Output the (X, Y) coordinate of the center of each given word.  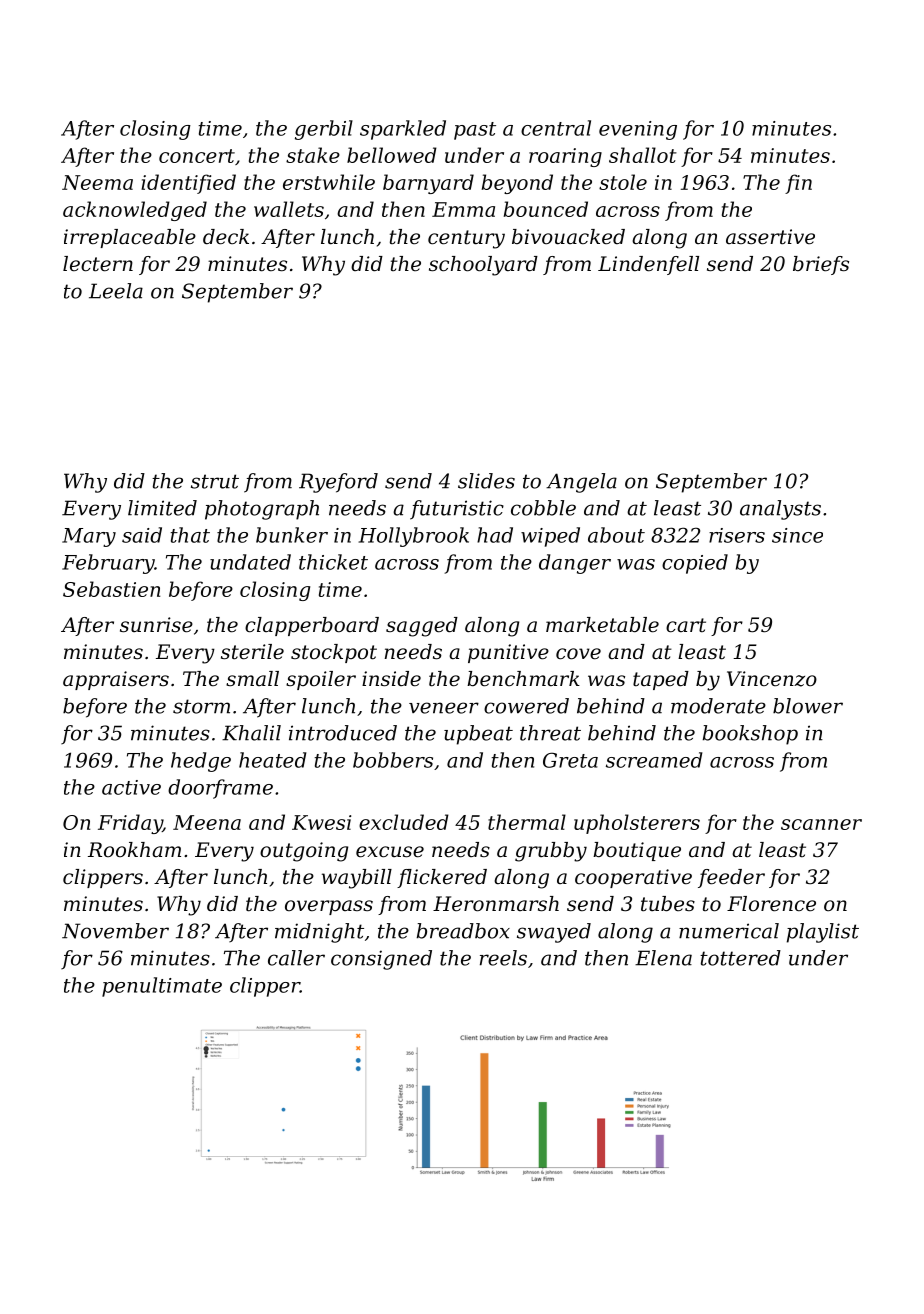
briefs (821, 265)
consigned (381, 960)
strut (215, 481)
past (475, 131)
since (797, 535)
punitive (508, 653)
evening (638, 130)
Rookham (134, 849)
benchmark (523, 679)
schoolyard (483, 266)
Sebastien (111, 589)
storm (201, 706)
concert (197, 156)
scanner (821, 824)
